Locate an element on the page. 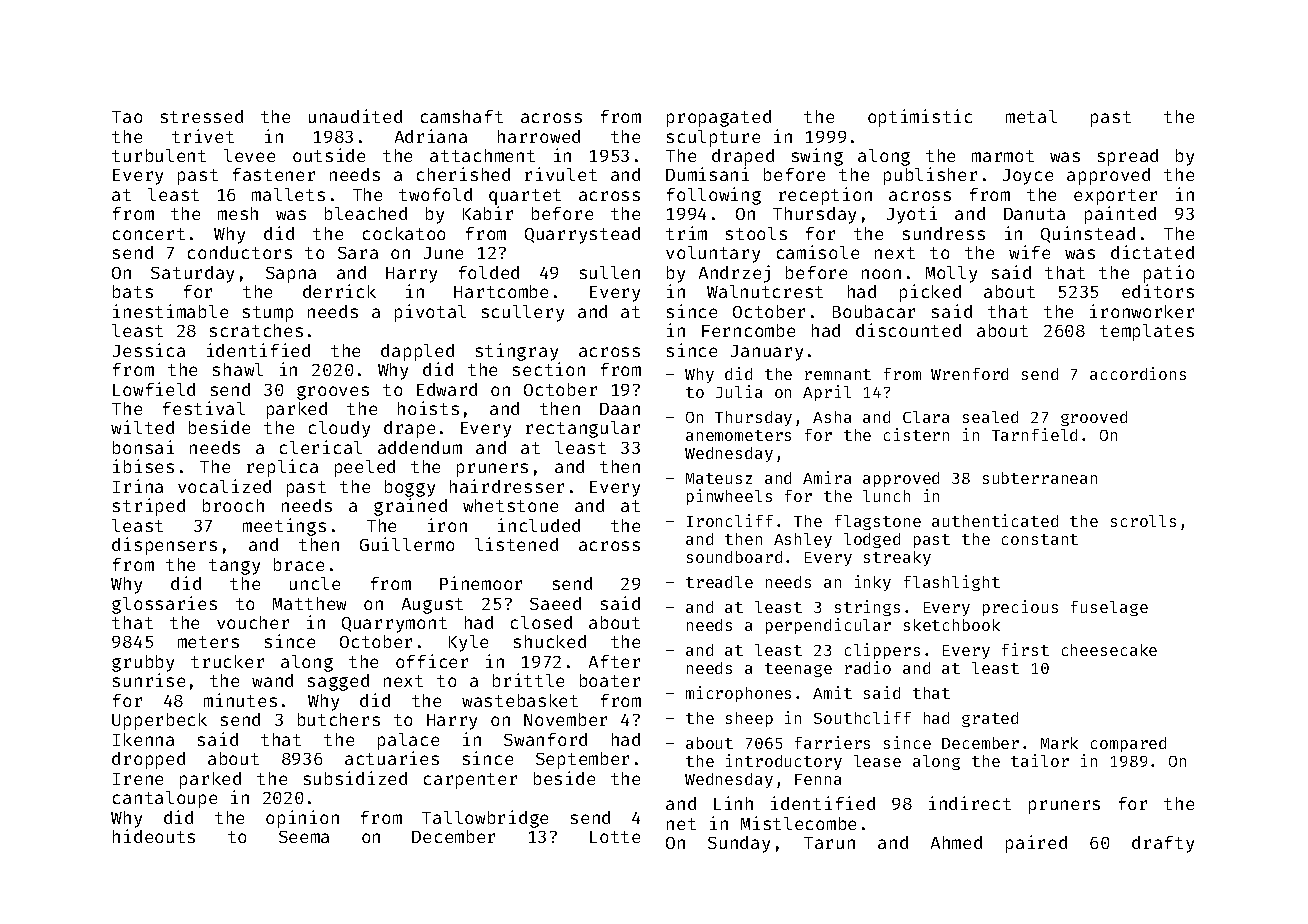  grooves is located at coordinates (333, 393).
